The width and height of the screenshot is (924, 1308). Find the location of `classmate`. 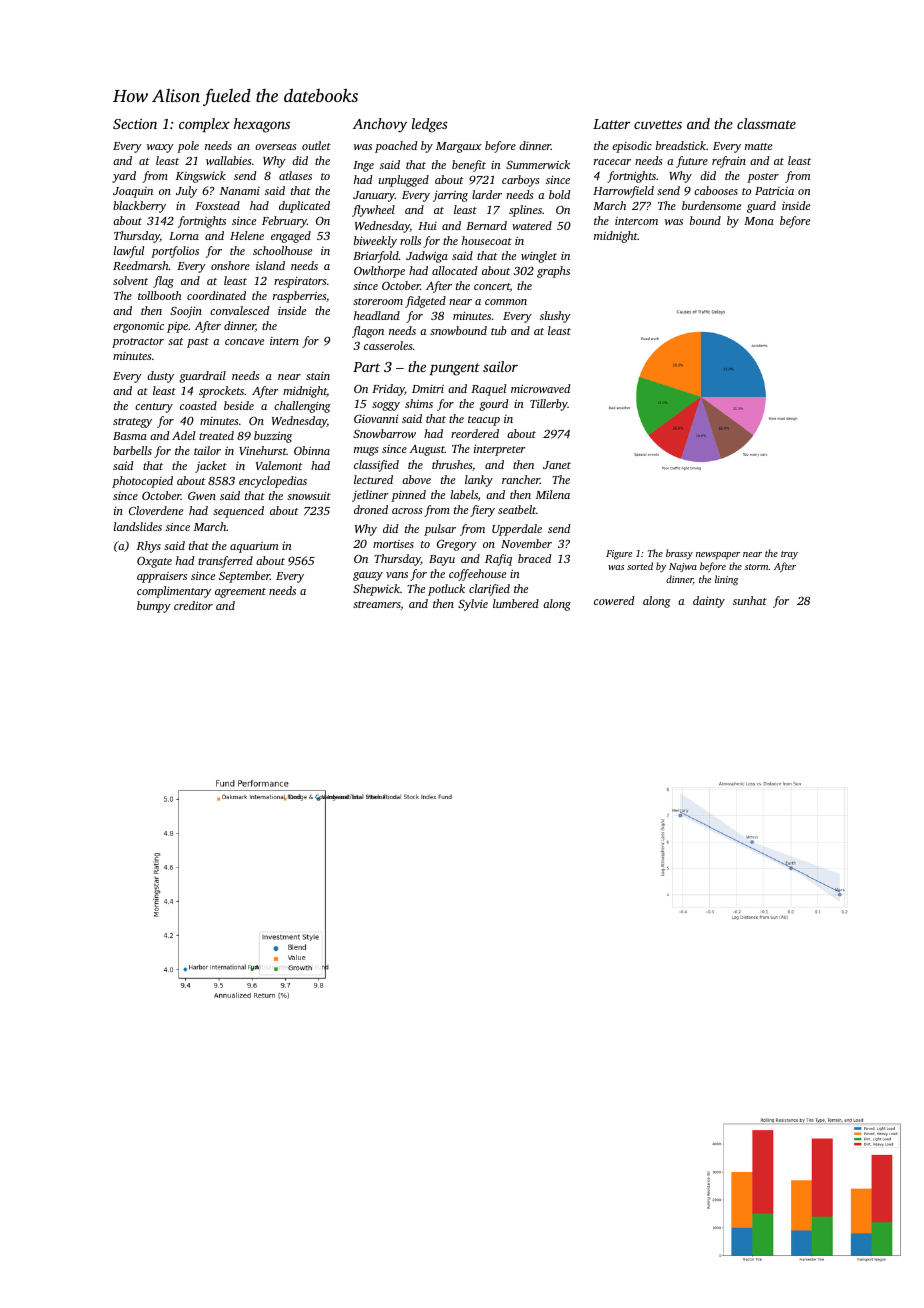

classmate is located at coordinates (766, 123).
